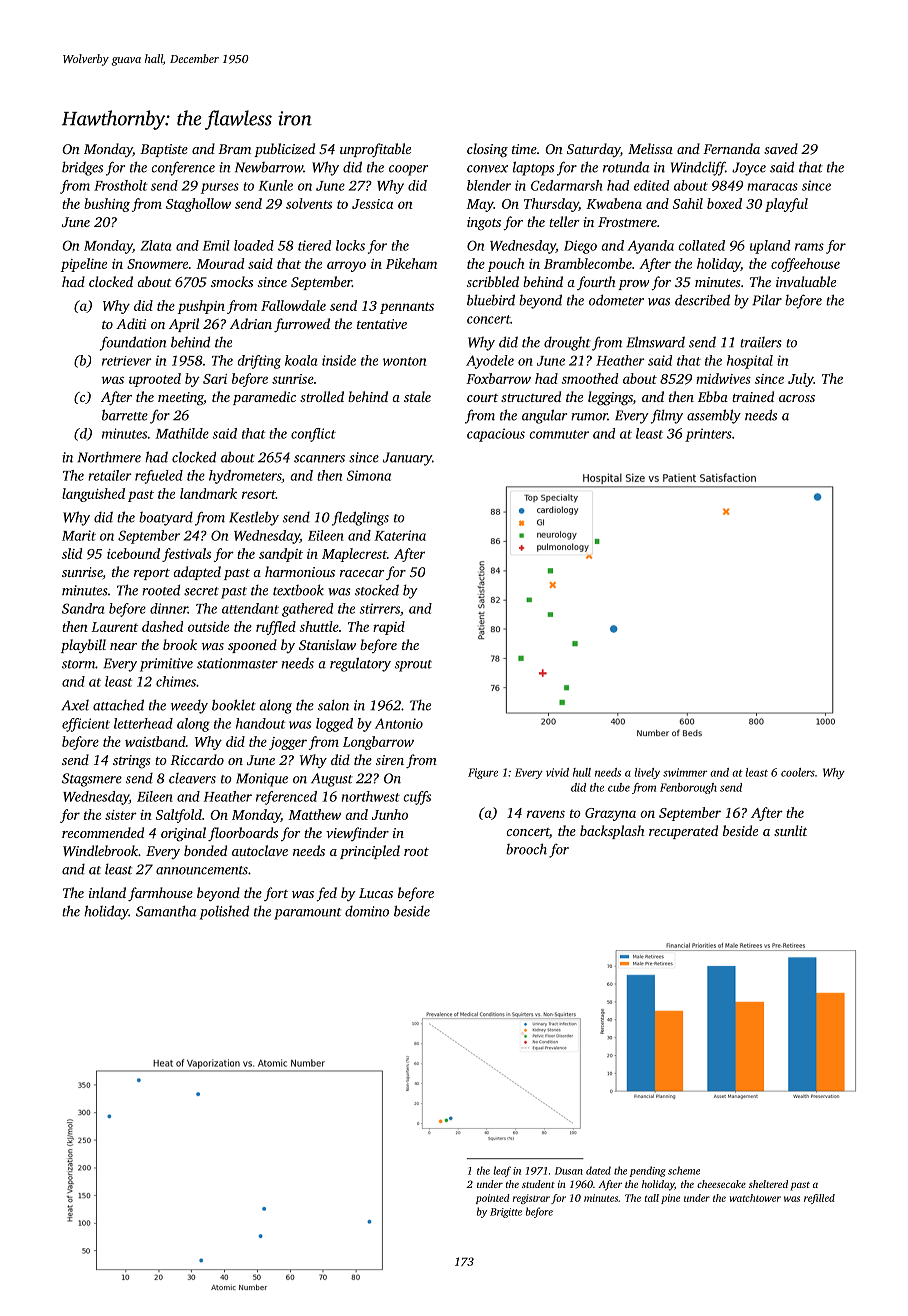 Image resolution: width=908 pixels, height=1316 pixels. I want to click on stocked, so click(377, 590).
